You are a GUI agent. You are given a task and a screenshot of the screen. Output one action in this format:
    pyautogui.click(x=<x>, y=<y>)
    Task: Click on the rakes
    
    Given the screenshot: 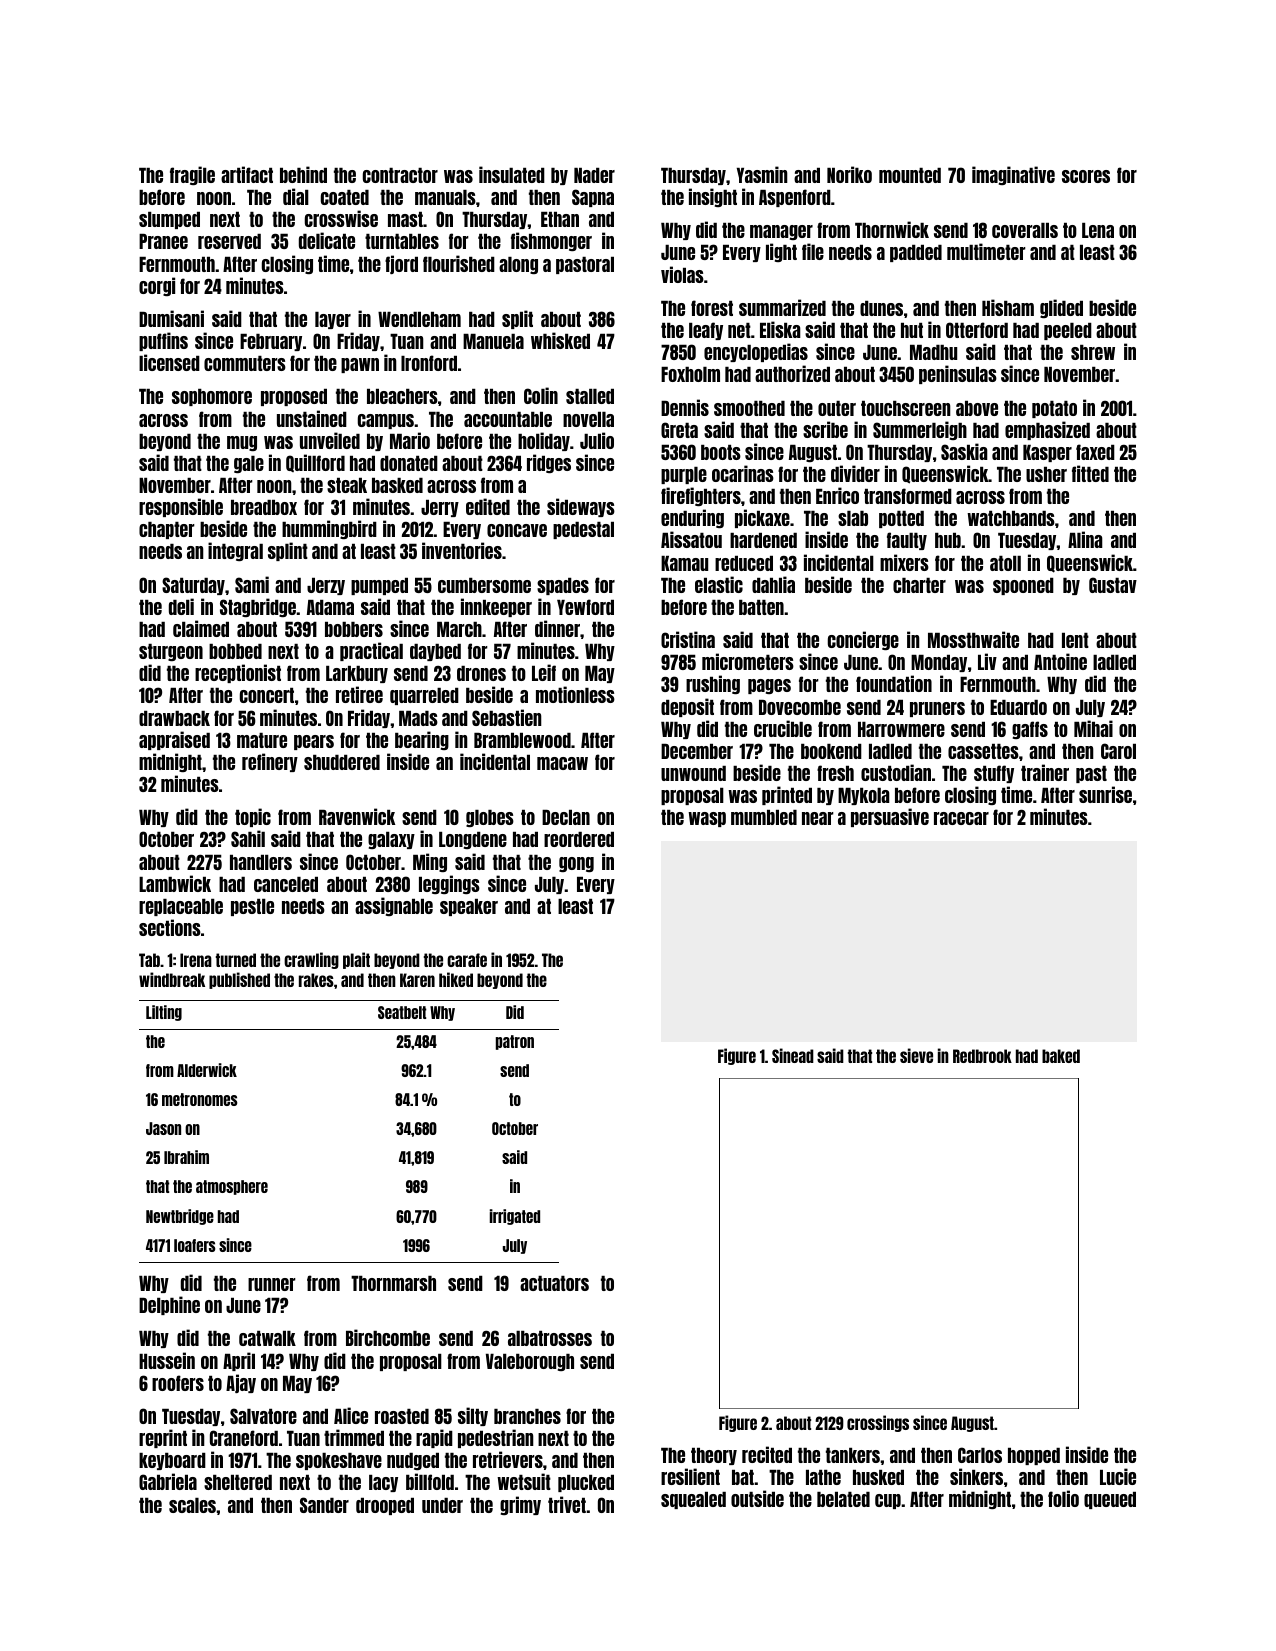 What is the action you would take?
    pyautogui.click(x=316, y=980)
